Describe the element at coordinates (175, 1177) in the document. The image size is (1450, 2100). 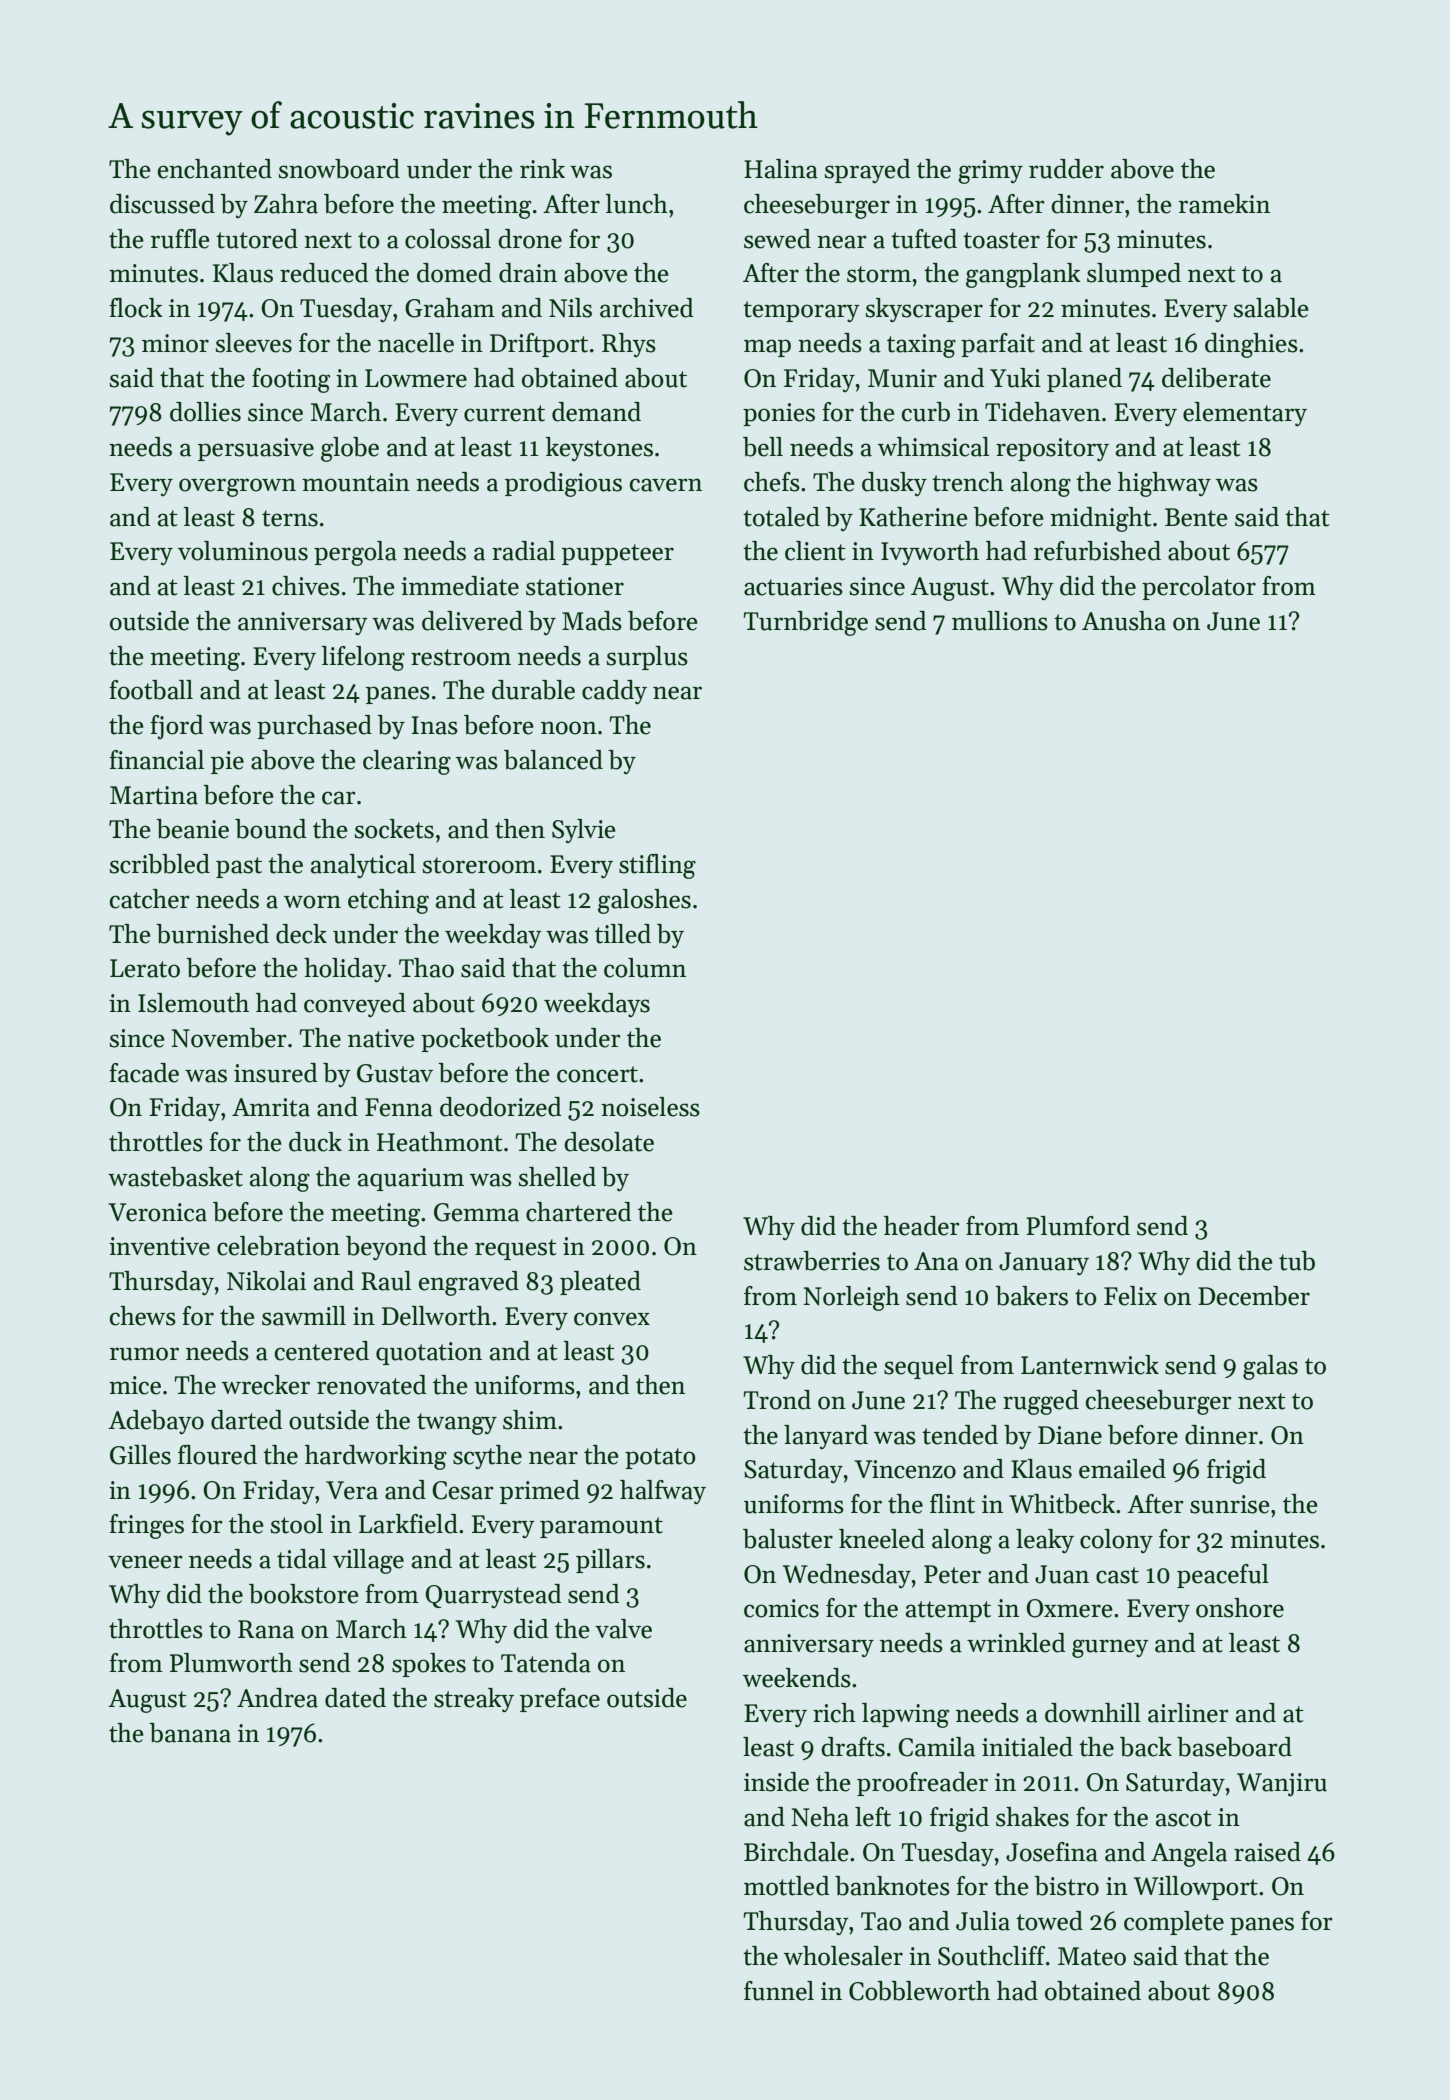
I see `wastebasket` at that location.
